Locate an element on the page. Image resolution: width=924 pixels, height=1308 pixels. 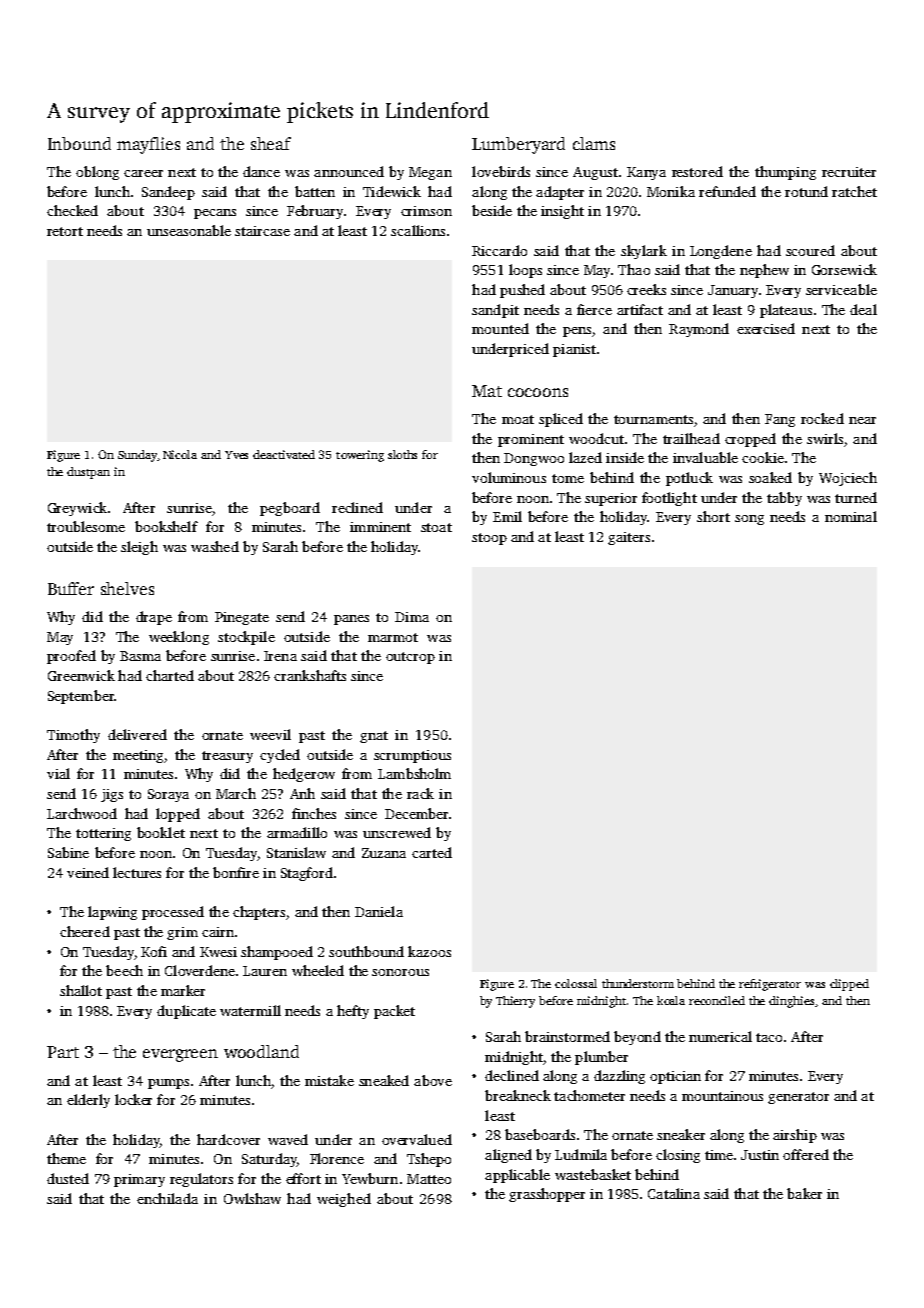
Zuzana is located at coordinates (384, 853).
